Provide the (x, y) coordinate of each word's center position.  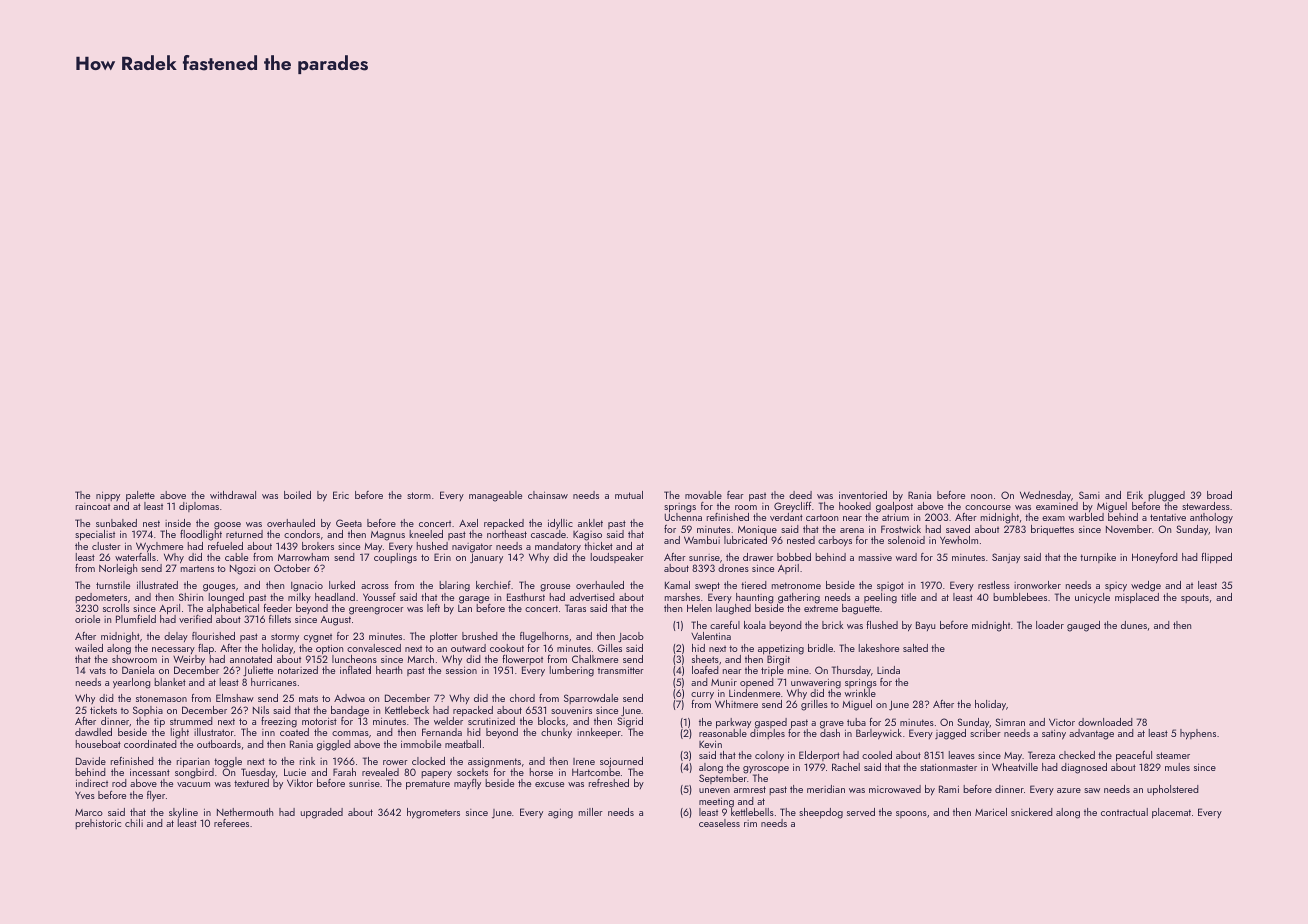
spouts (1195, 598)
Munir (724, 682)
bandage (350, 711)
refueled (225, 546)
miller (591, 812)
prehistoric (98, 824)
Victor (1062, 722)
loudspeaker (617, 558)
